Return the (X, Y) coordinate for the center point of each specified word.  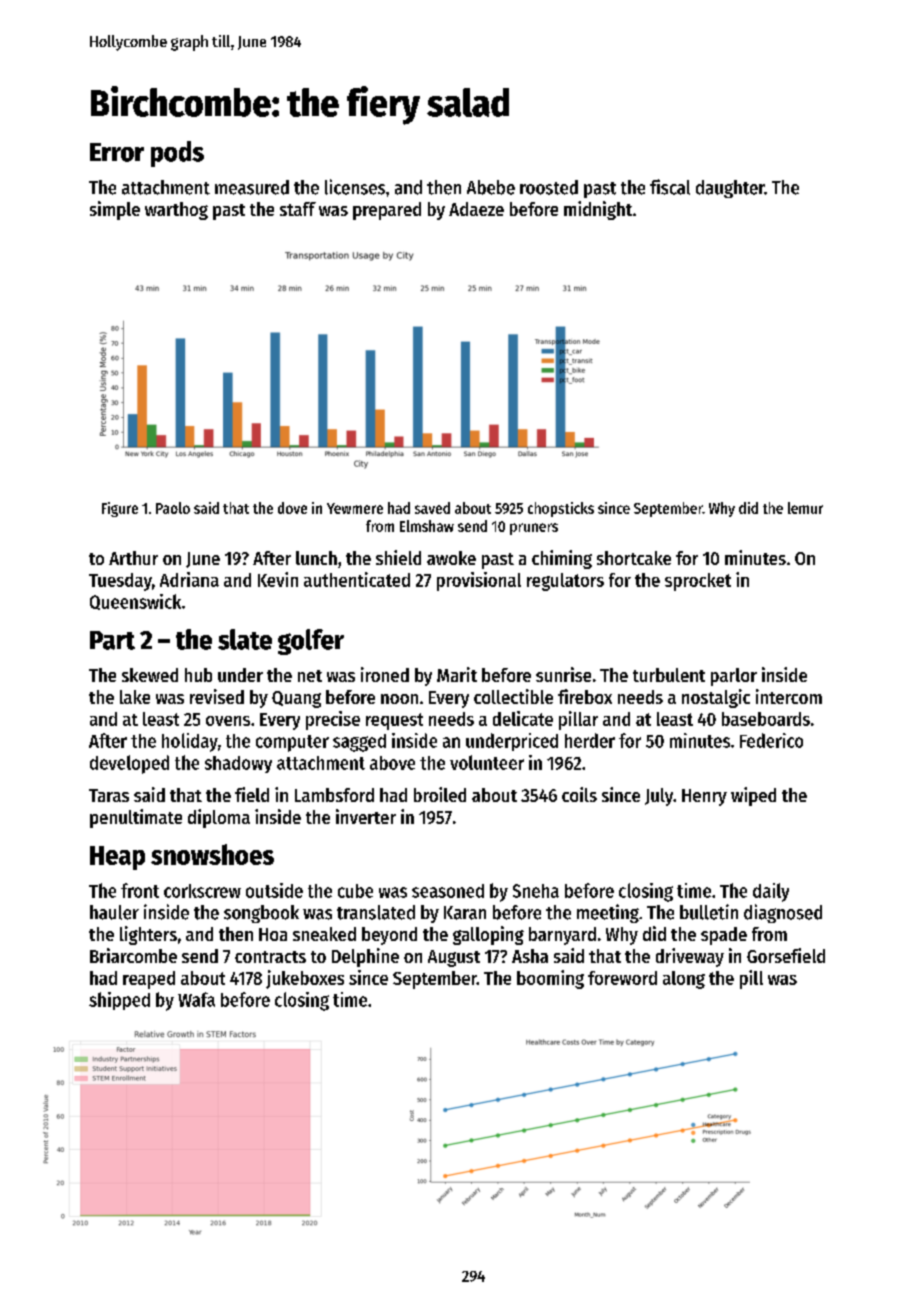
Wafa (196, 999)
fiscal (670, 187)
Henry (704, 797)
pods (177, 154)
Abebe (491, 187)
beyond (389, 936)
